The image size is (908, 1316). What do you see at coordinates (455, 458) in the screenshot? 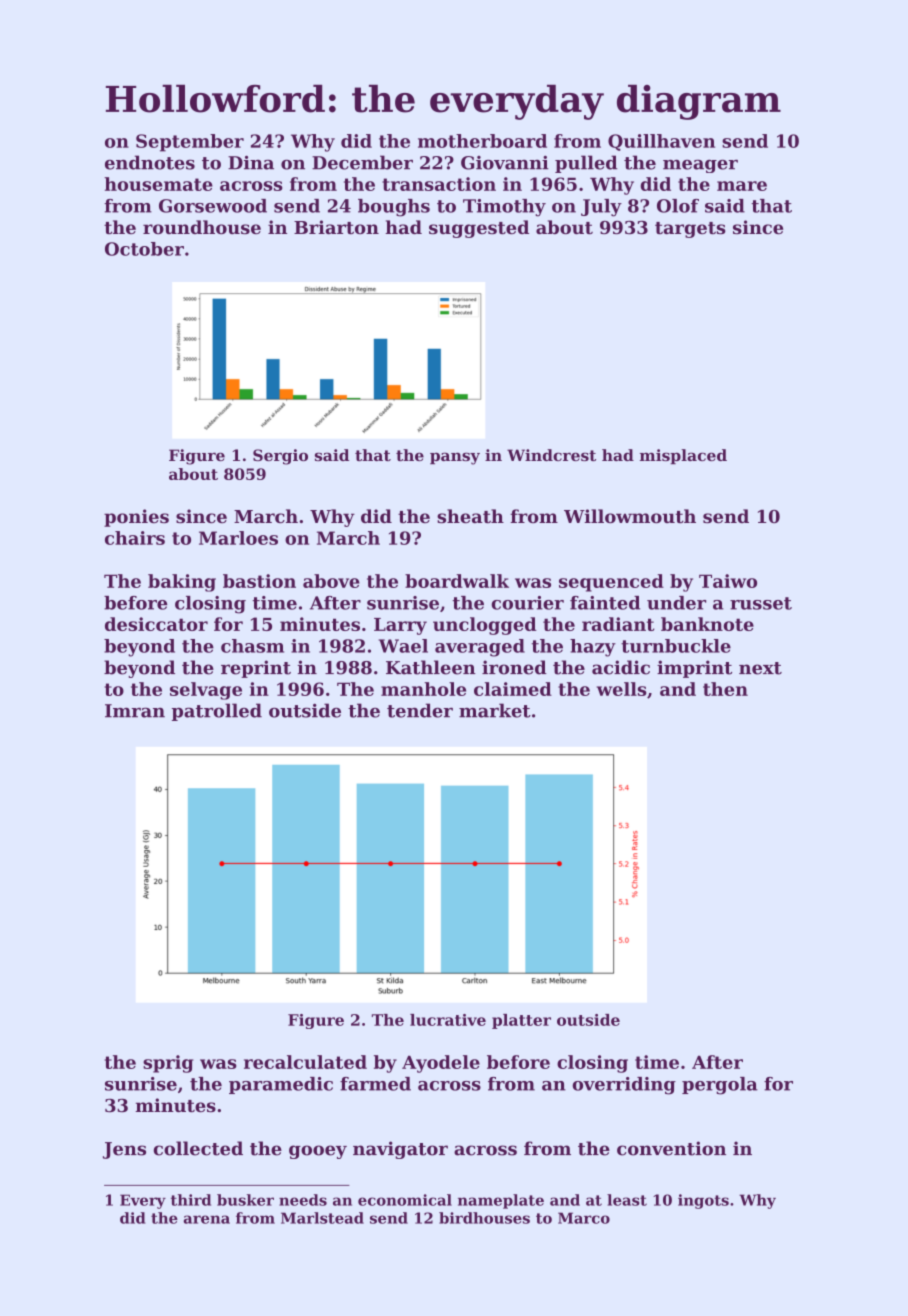
I see `pansy` at bounding box center [455, 458].
